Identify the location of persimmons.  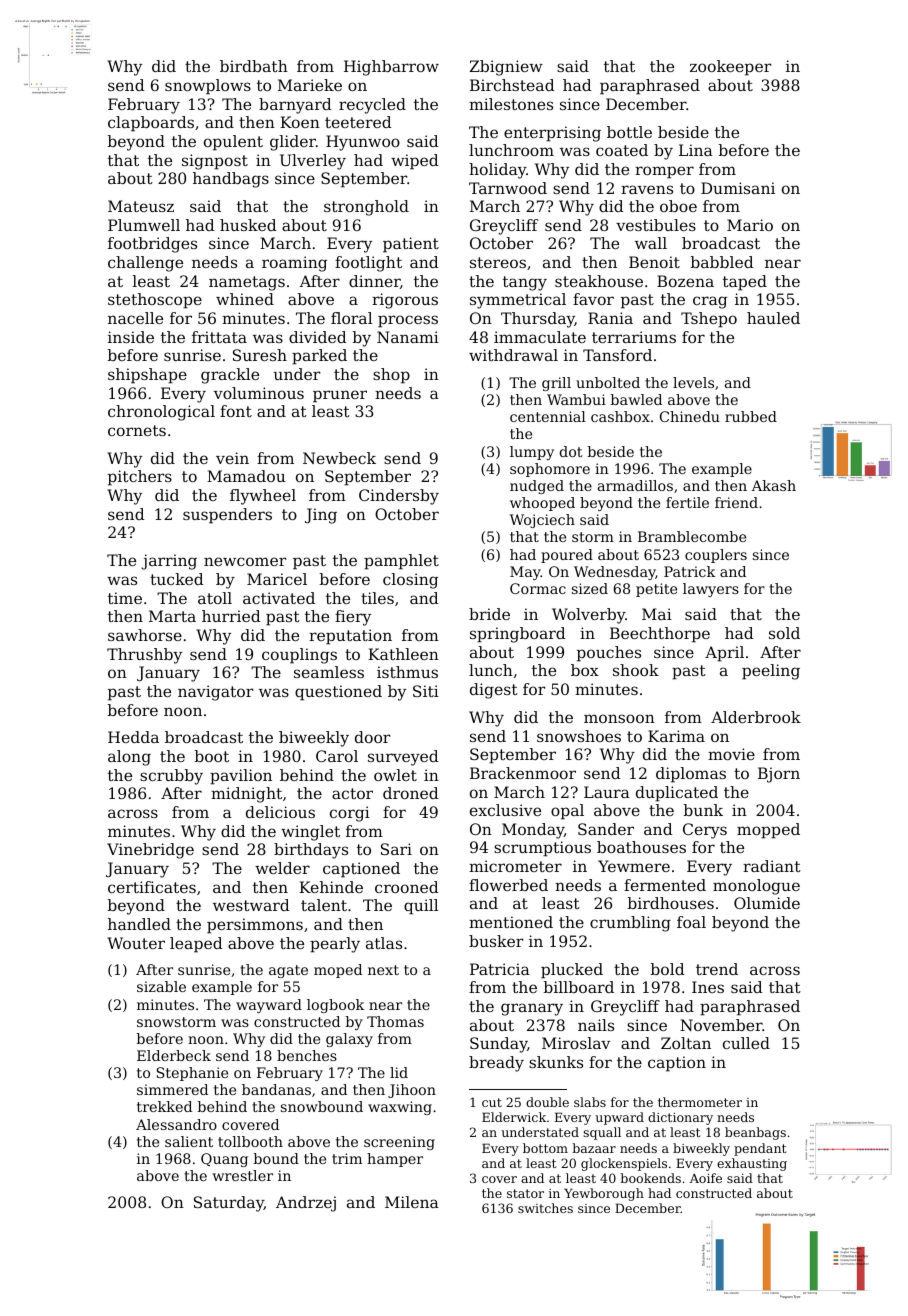
(255, 926).
